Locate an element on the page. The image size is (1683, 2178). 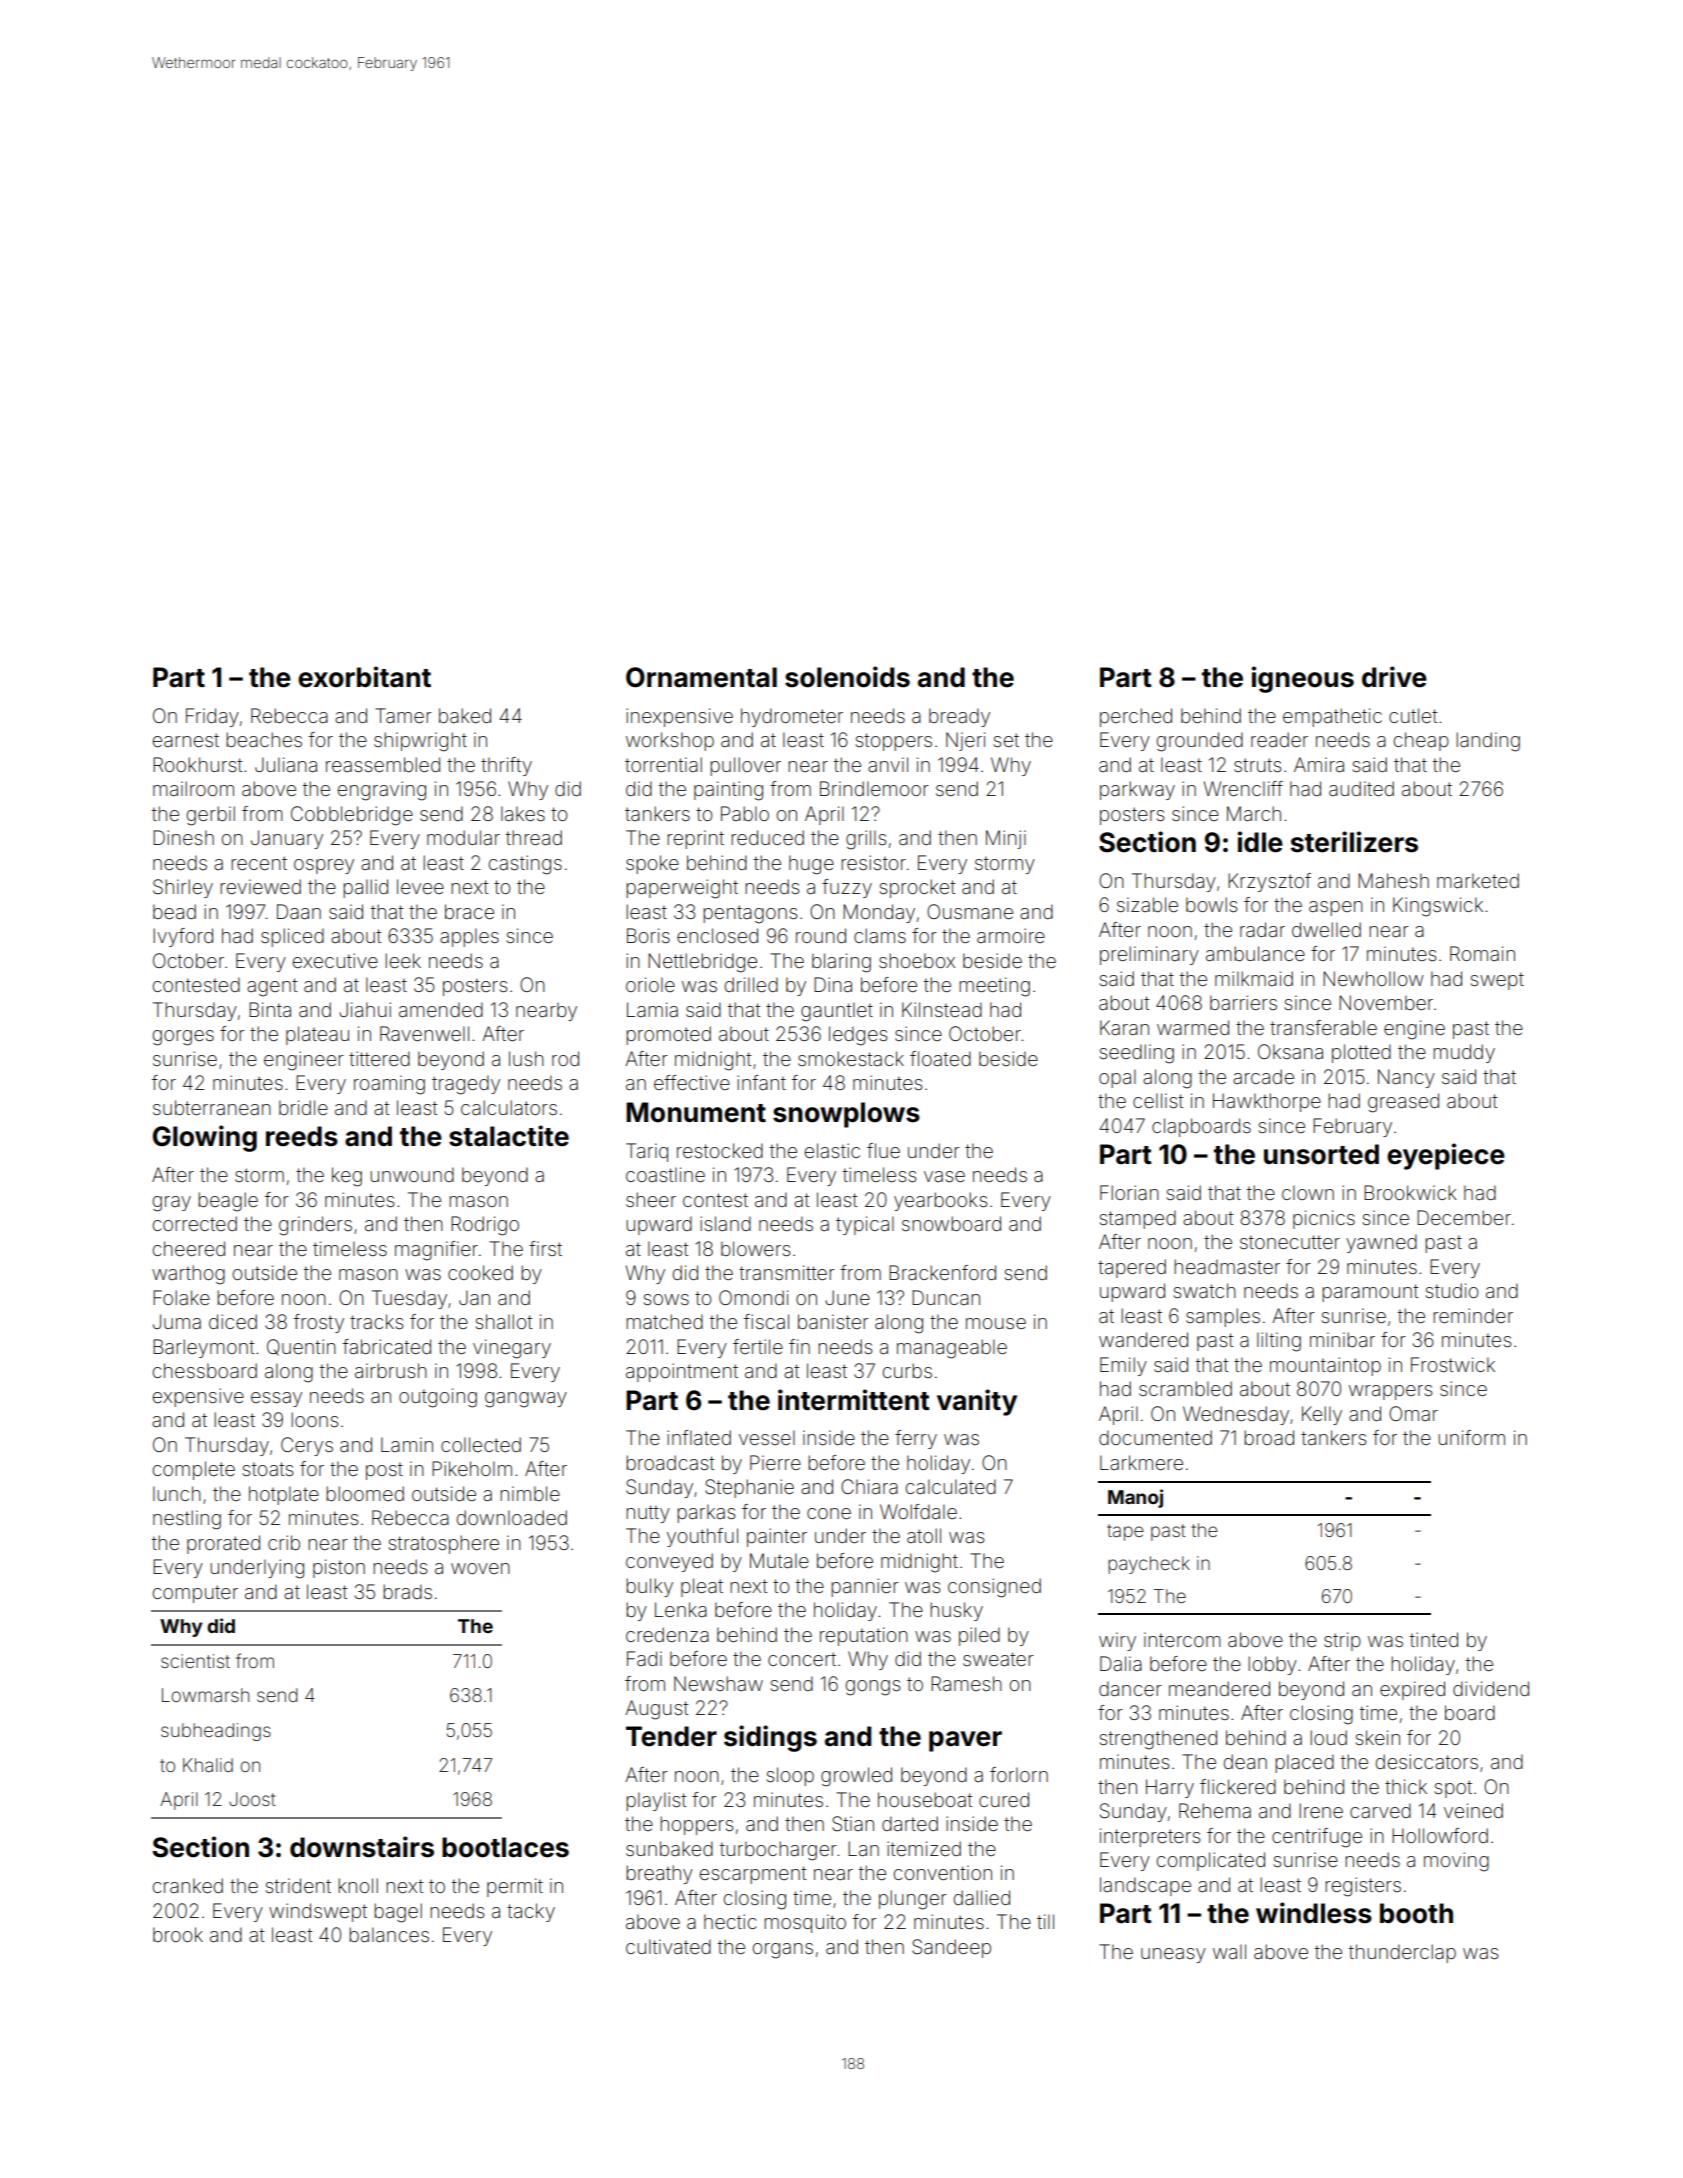
Frostwick is located at coordinates (1453, 1364).
